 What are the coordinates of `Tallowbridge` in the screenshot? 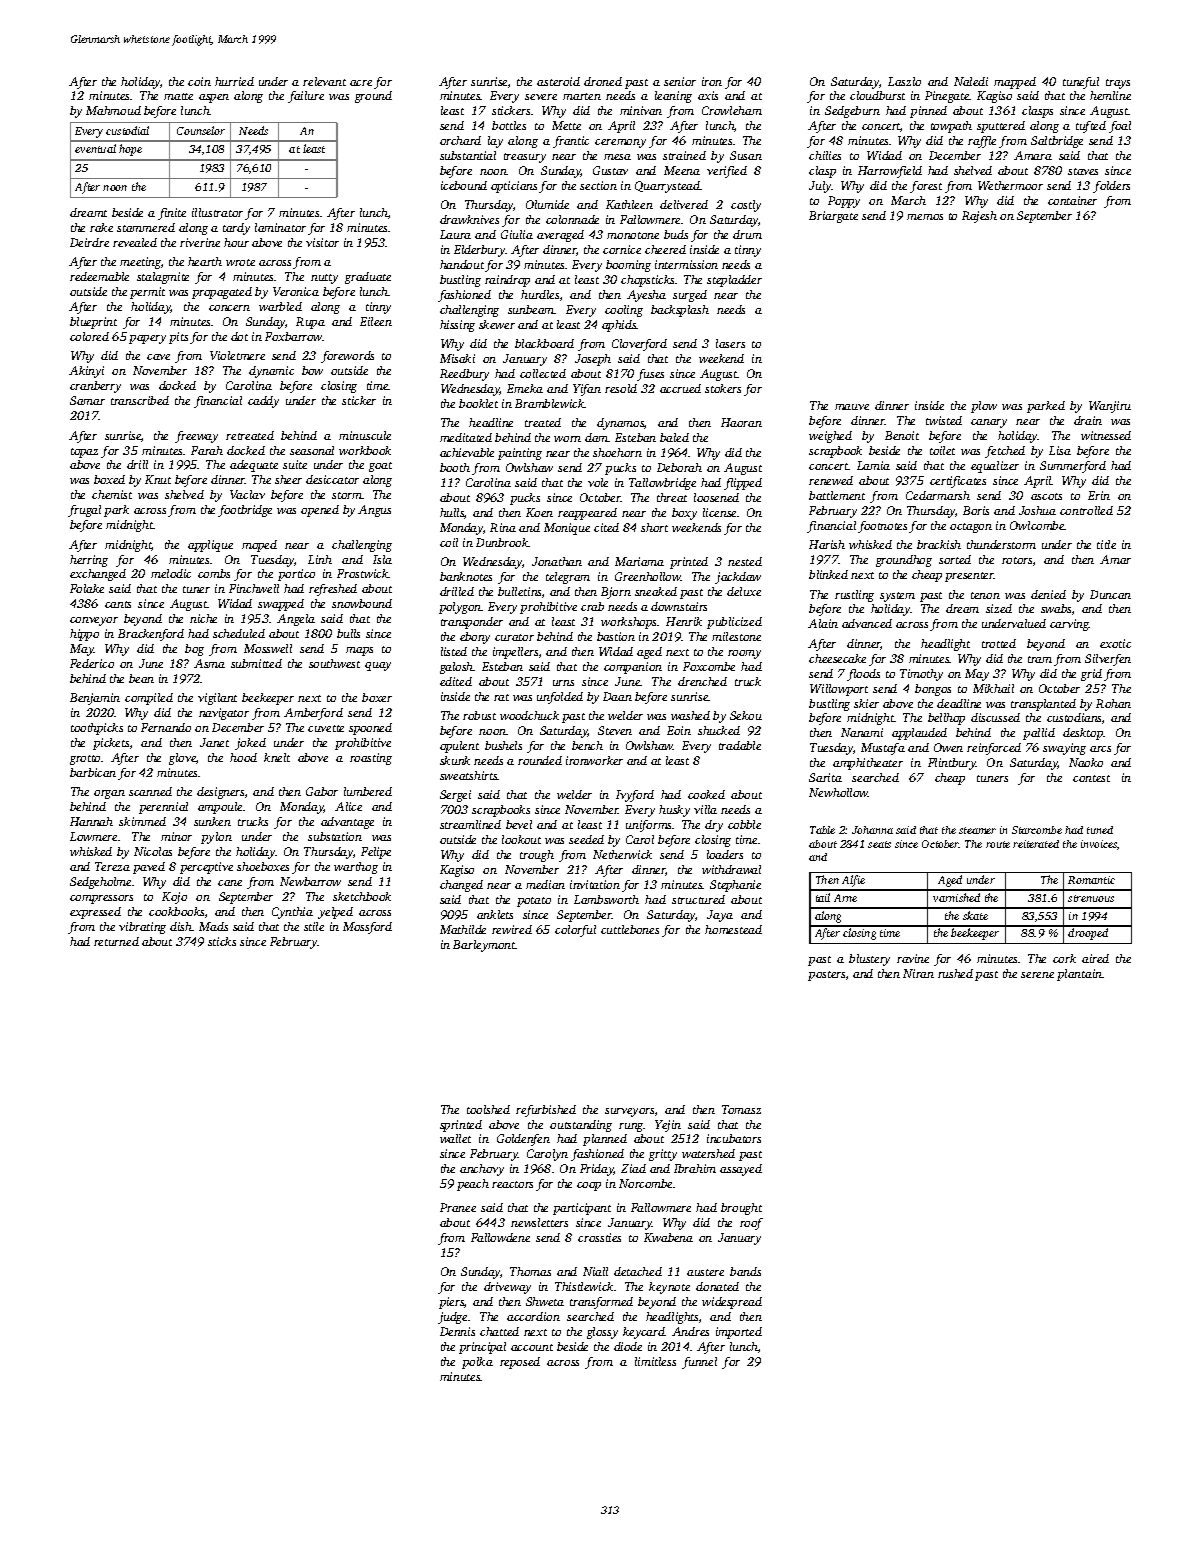 It's located at (662, 484).
